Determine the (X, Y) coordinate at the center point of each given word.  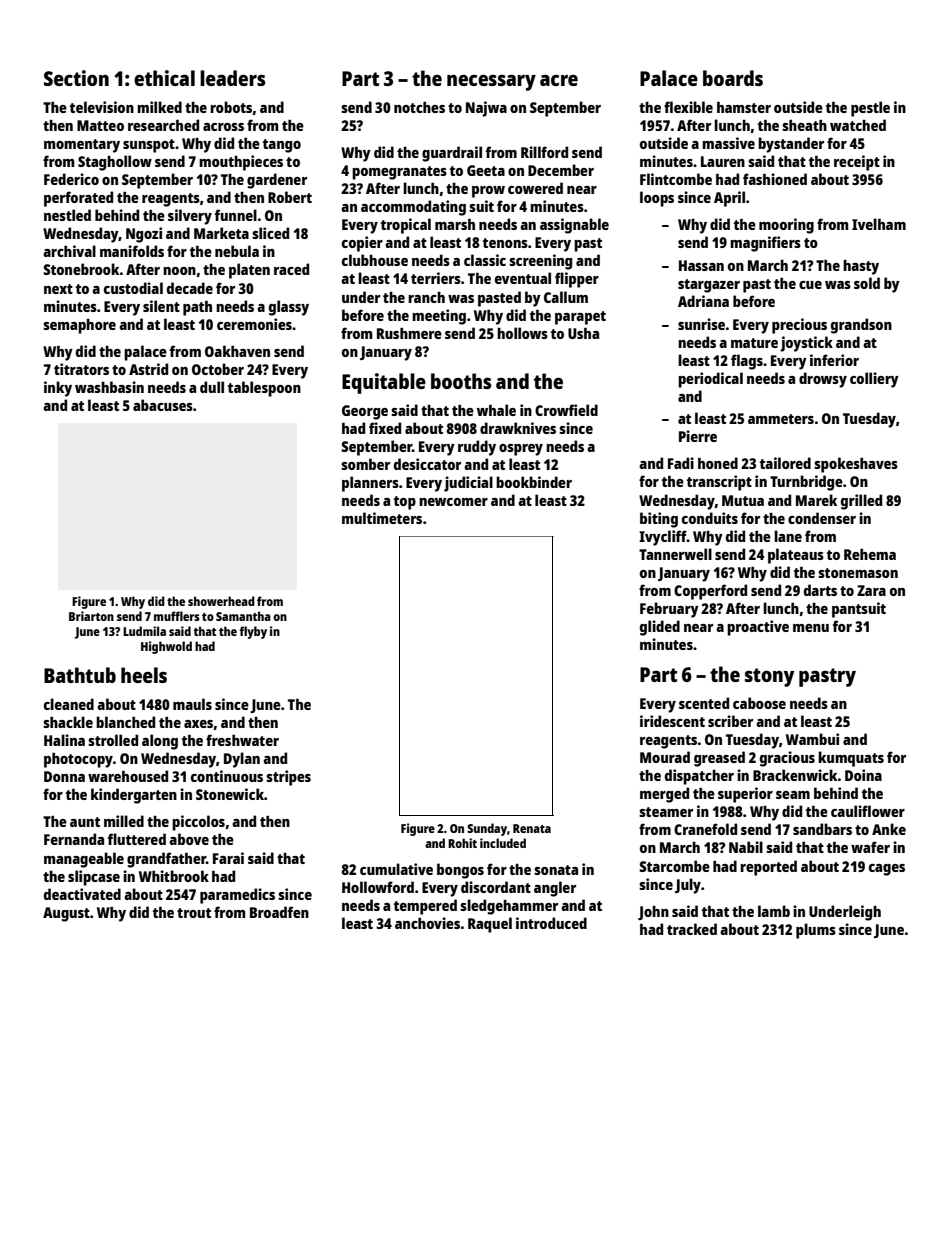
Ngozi (144, 235)
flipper (577, 280)
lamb (774, 911)
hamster (744, 107)
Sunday (487, 829)
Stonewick (230, 794)
